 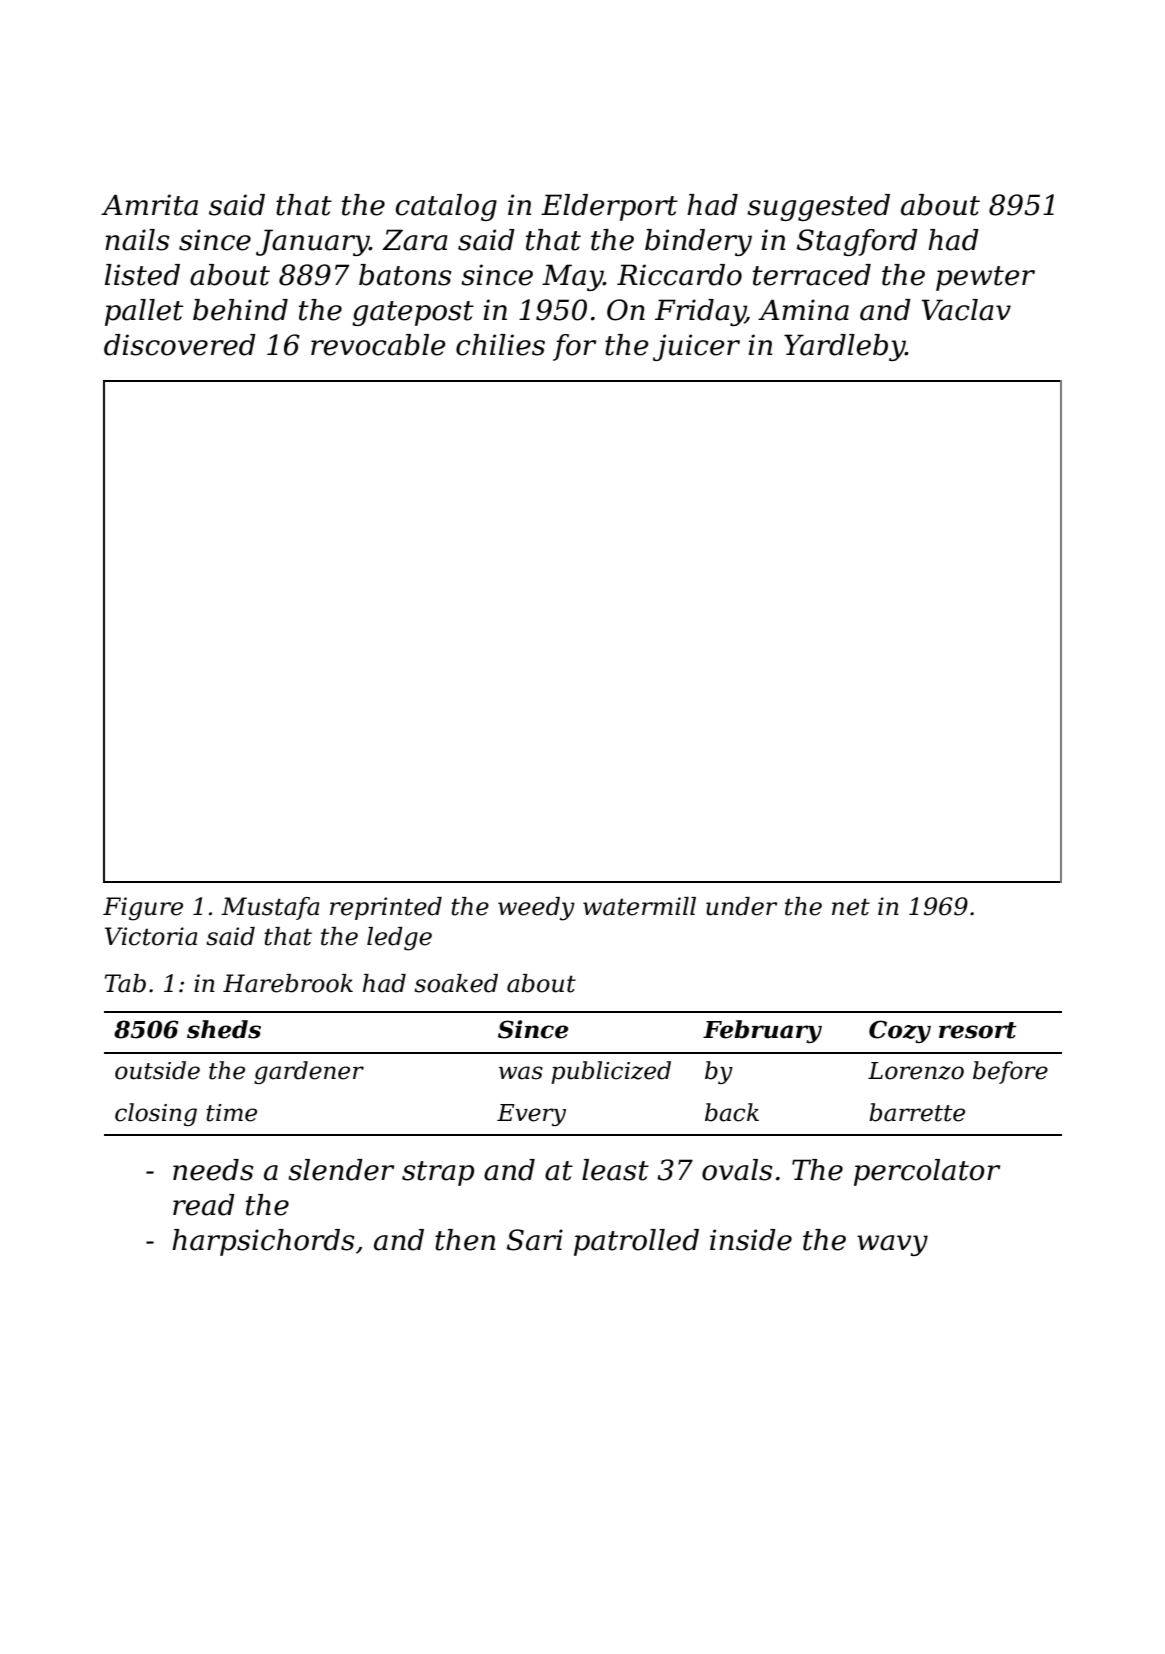 What do you see at coordinates (378, 345) in the screenshot?
I see `revocable` at bounding box center [378, 345].
